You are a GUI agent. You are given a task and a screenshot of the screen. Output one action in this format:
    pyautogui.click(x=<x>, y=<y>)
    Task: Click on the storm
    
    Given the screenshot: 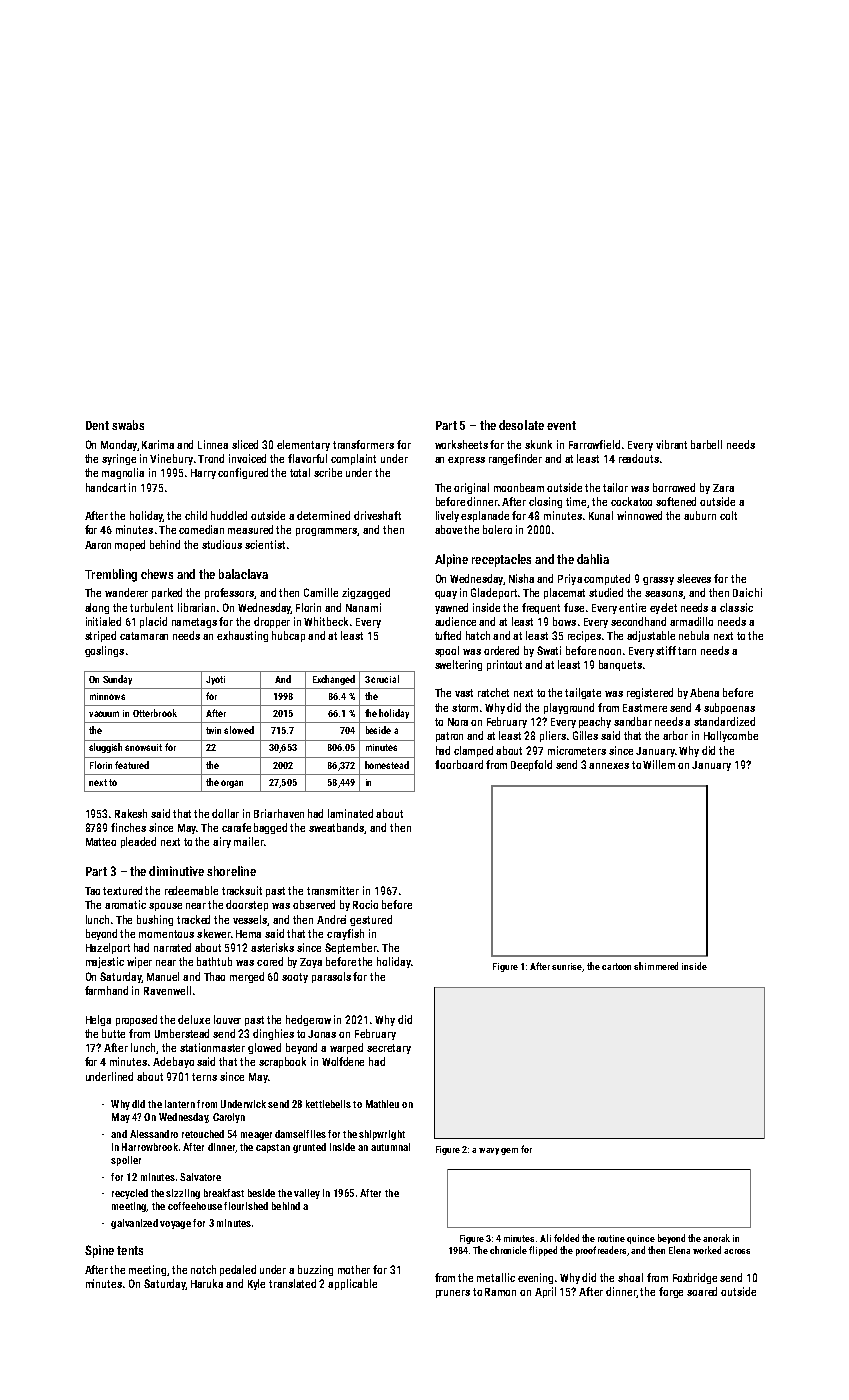 What is the action you would take?
    pyautogui.click(x=465, y=708)
